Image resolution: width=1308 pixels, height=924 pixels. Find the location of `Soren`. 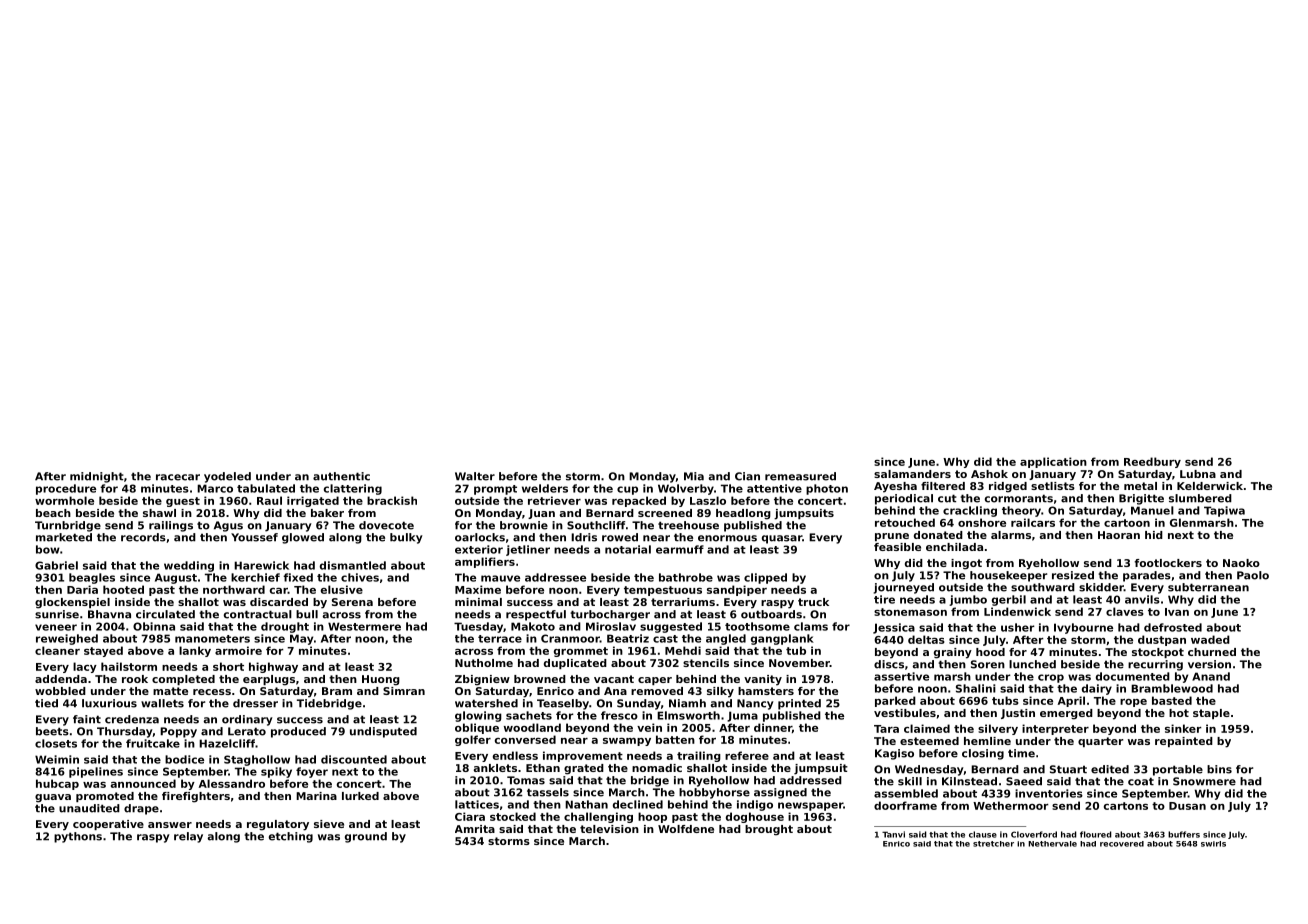

Soren is located at coordinates (988, 664).
